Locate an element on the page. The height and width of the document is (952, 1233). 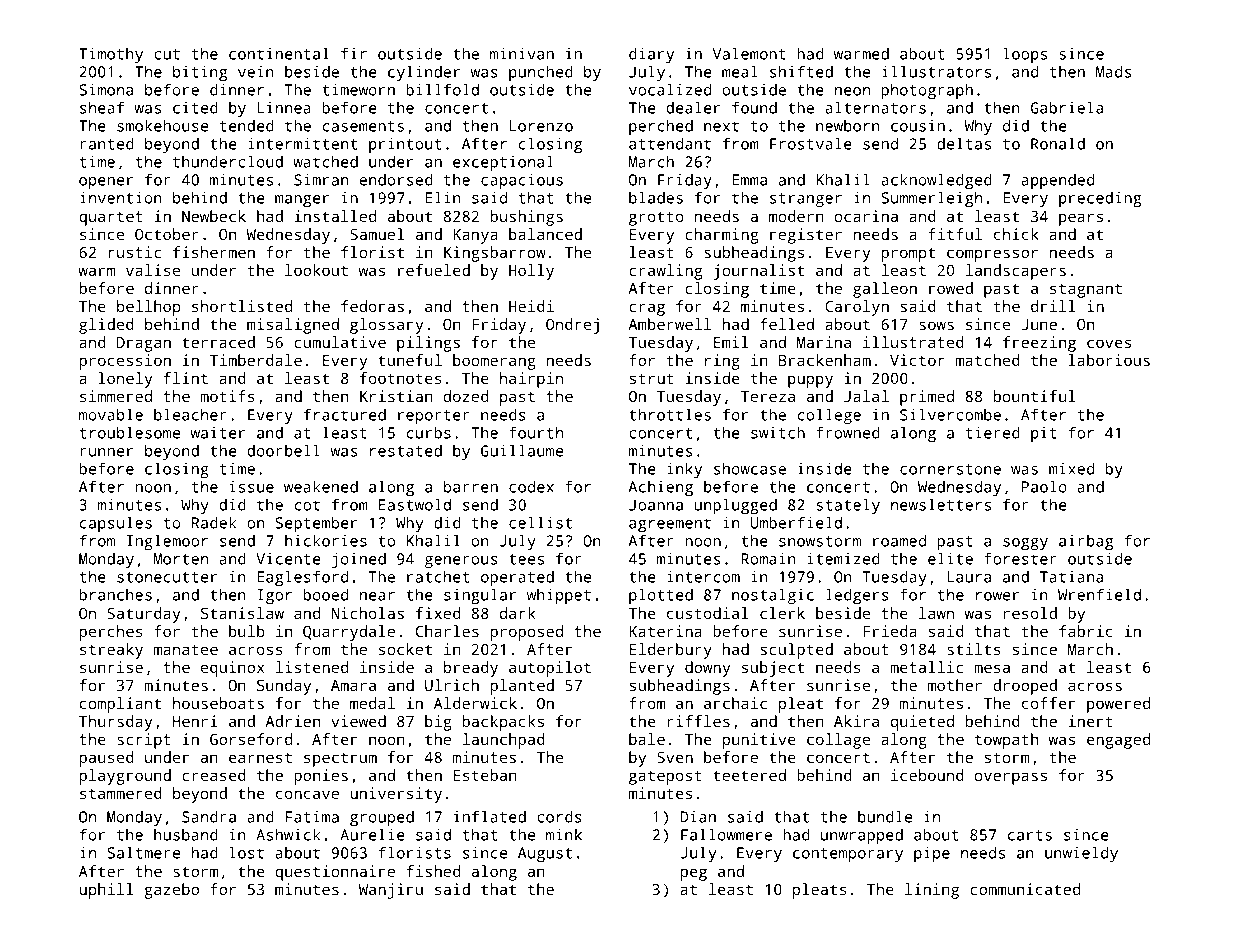
cylinder is located at coordinates (424, 73).
